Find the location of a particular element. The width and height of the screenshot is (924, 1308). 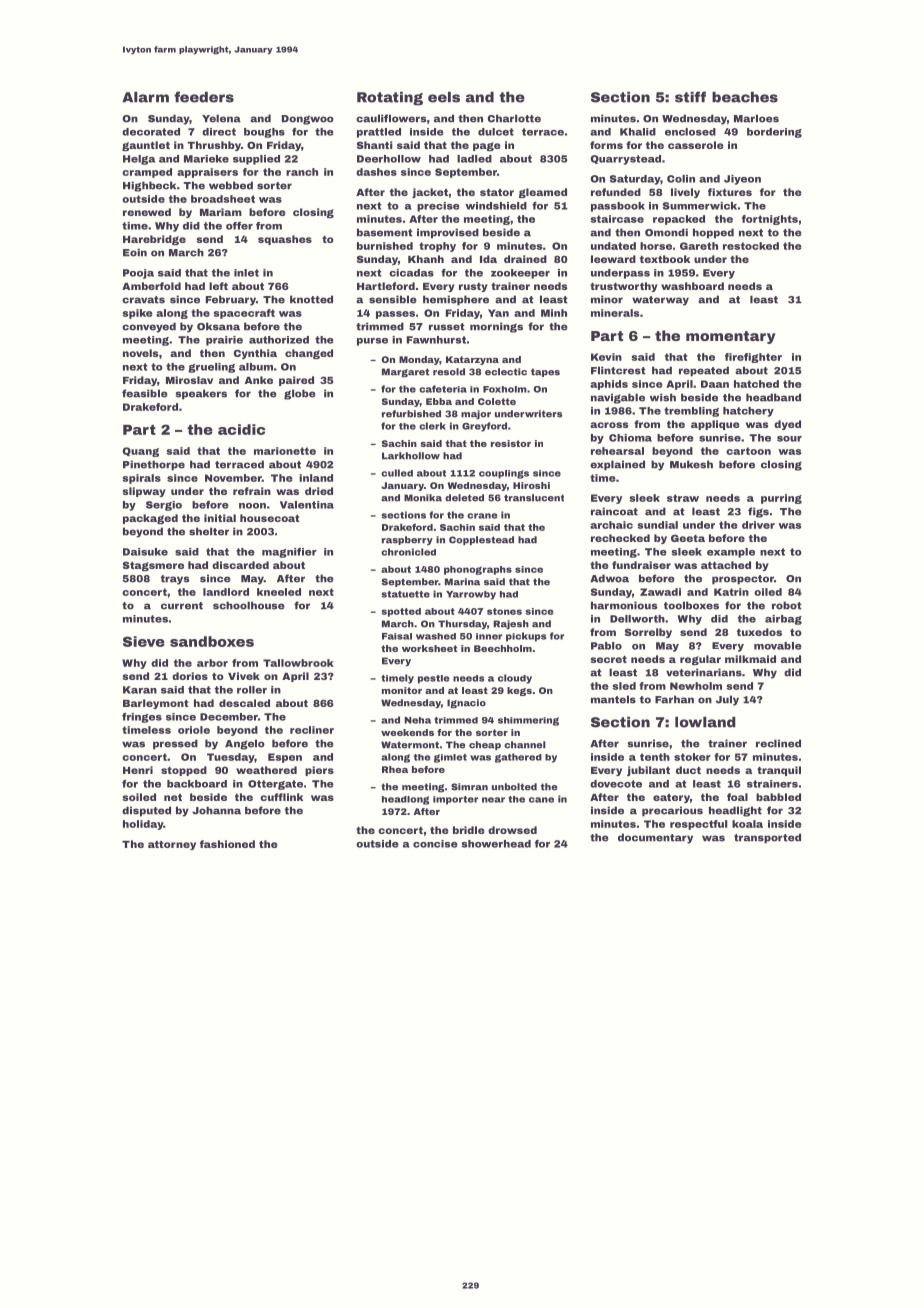

Tallowbrook is located at coordinates (298, 663).
